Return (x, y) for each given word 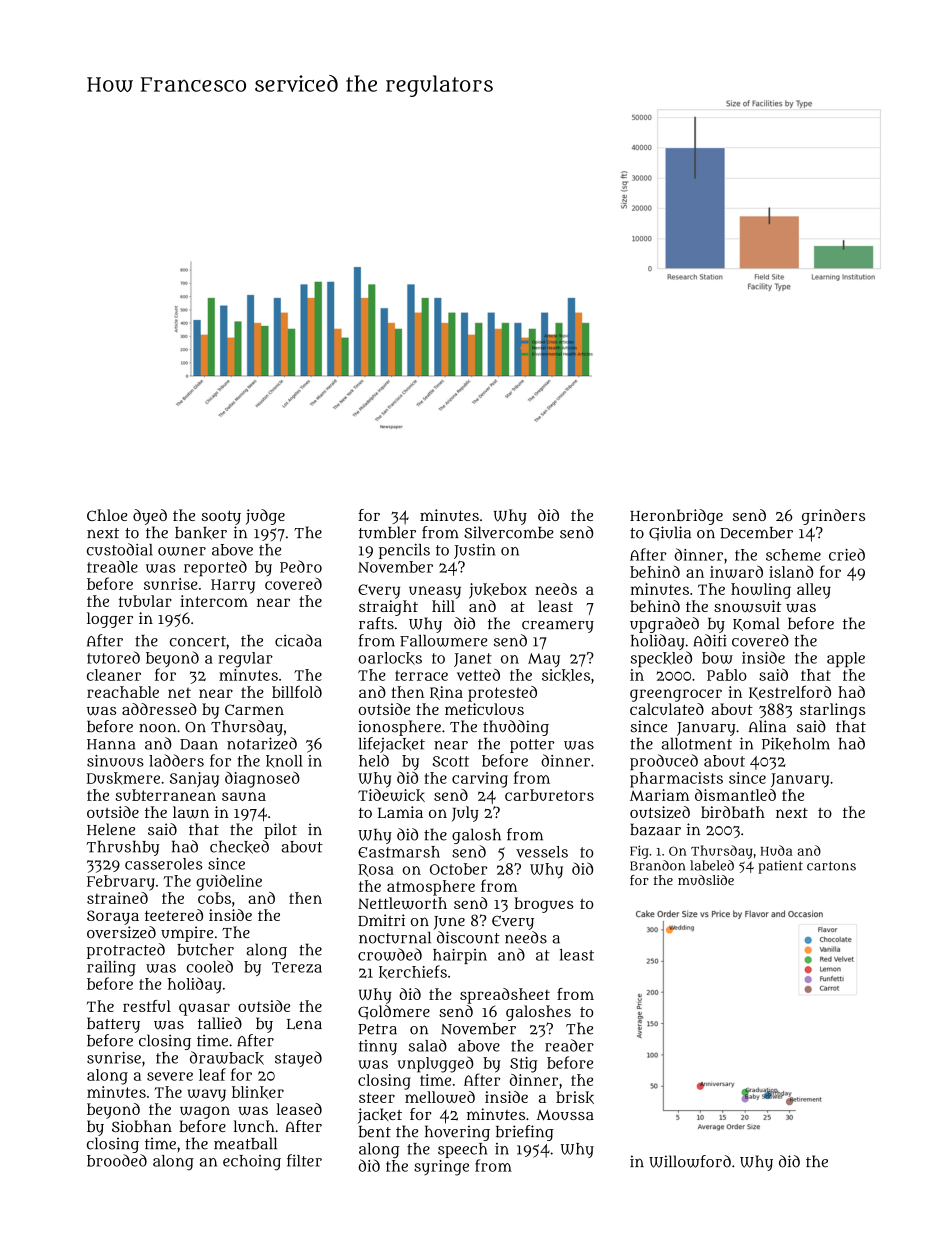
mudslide (706, 880)
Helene (111, 829)
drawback (227, 1058)
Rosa (376, 870)
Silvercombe (509, 532)
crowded (390, 954)
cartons (831, 866)
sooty (221, 518)
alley (814, 591)
